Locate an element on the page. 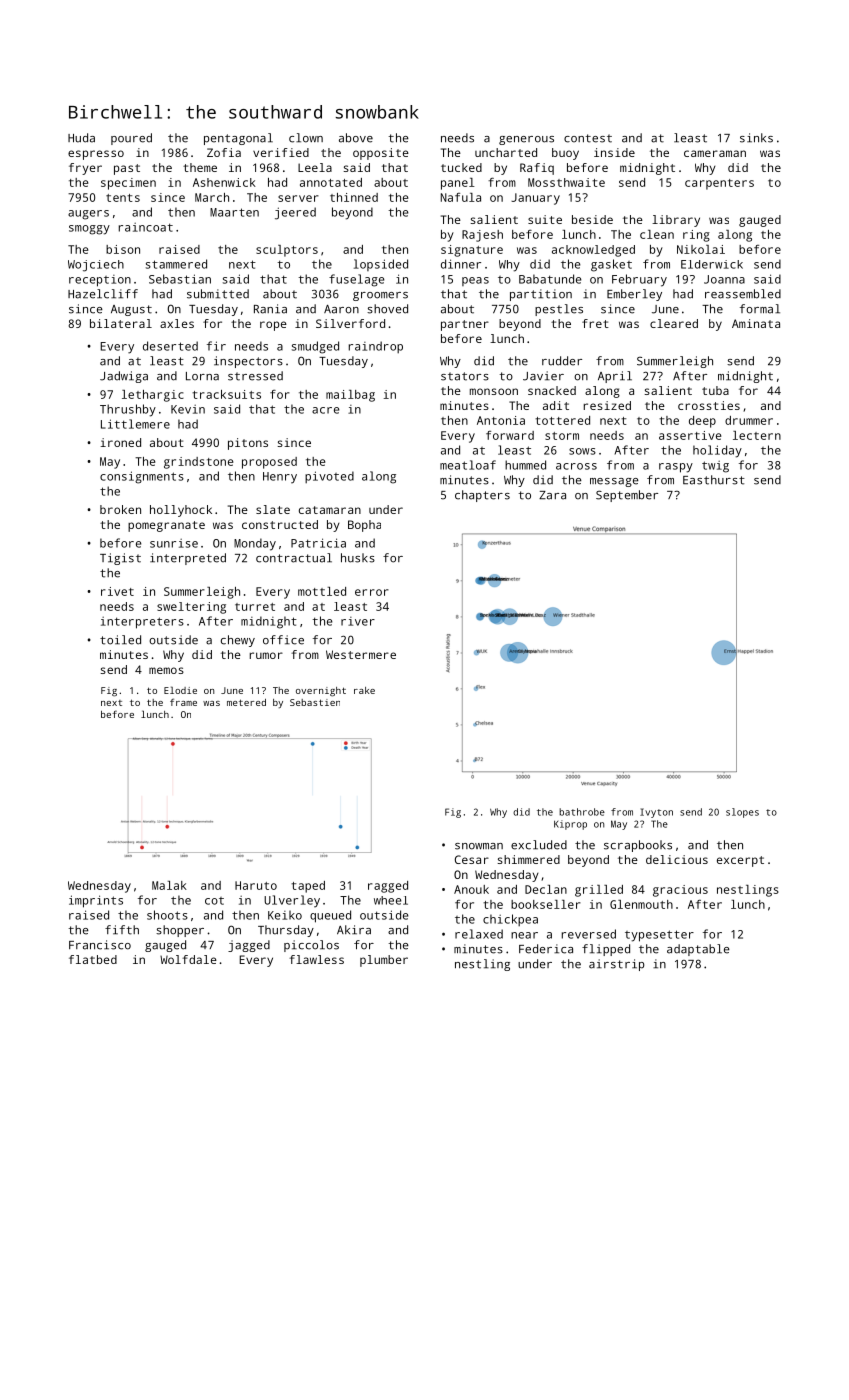 The height and width of the page is (1400, 849). river is located at coordinates (358, 621).
